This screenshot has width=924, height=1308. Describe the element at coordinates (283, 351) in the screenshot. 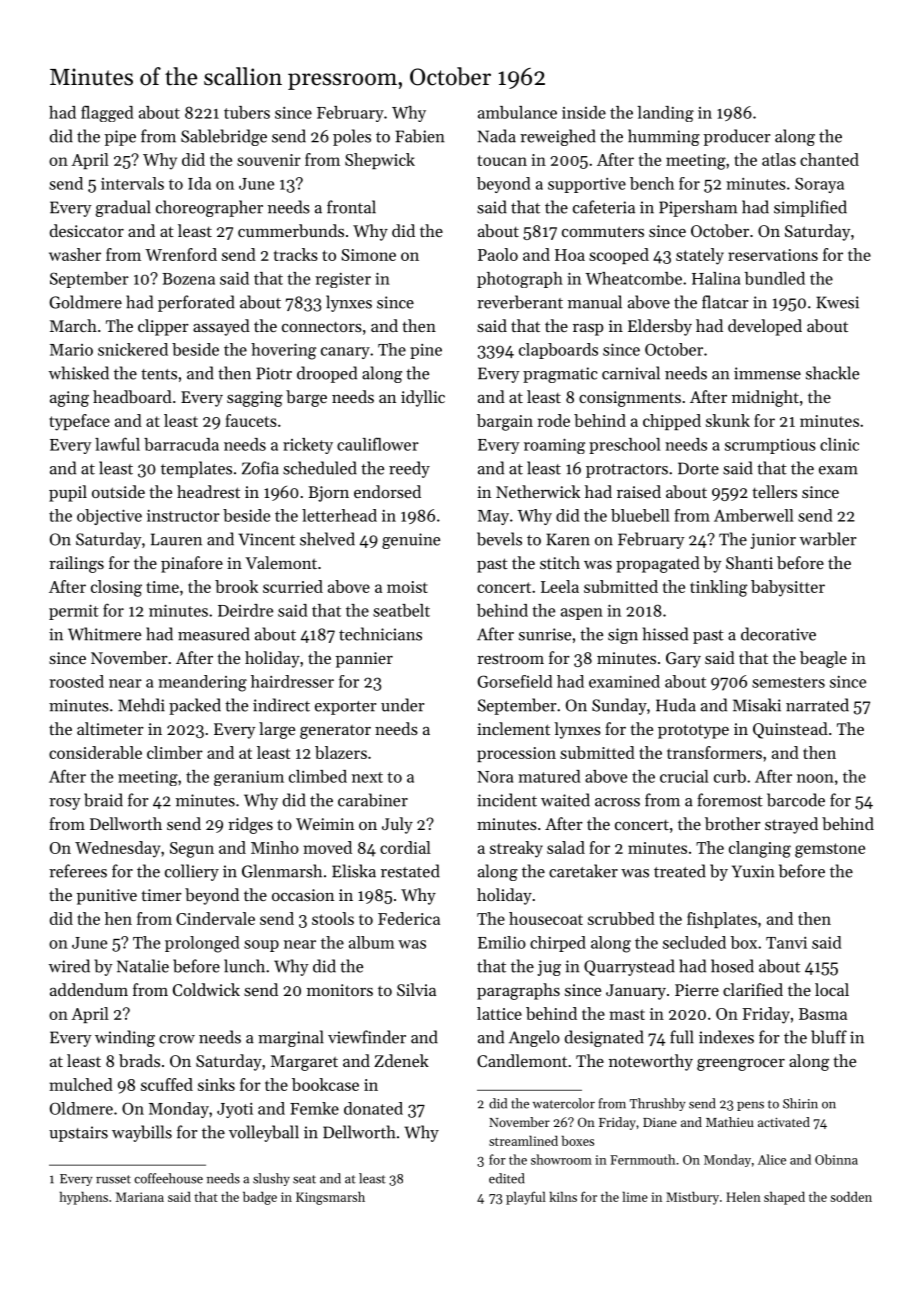

I see `hovering` at that location.
